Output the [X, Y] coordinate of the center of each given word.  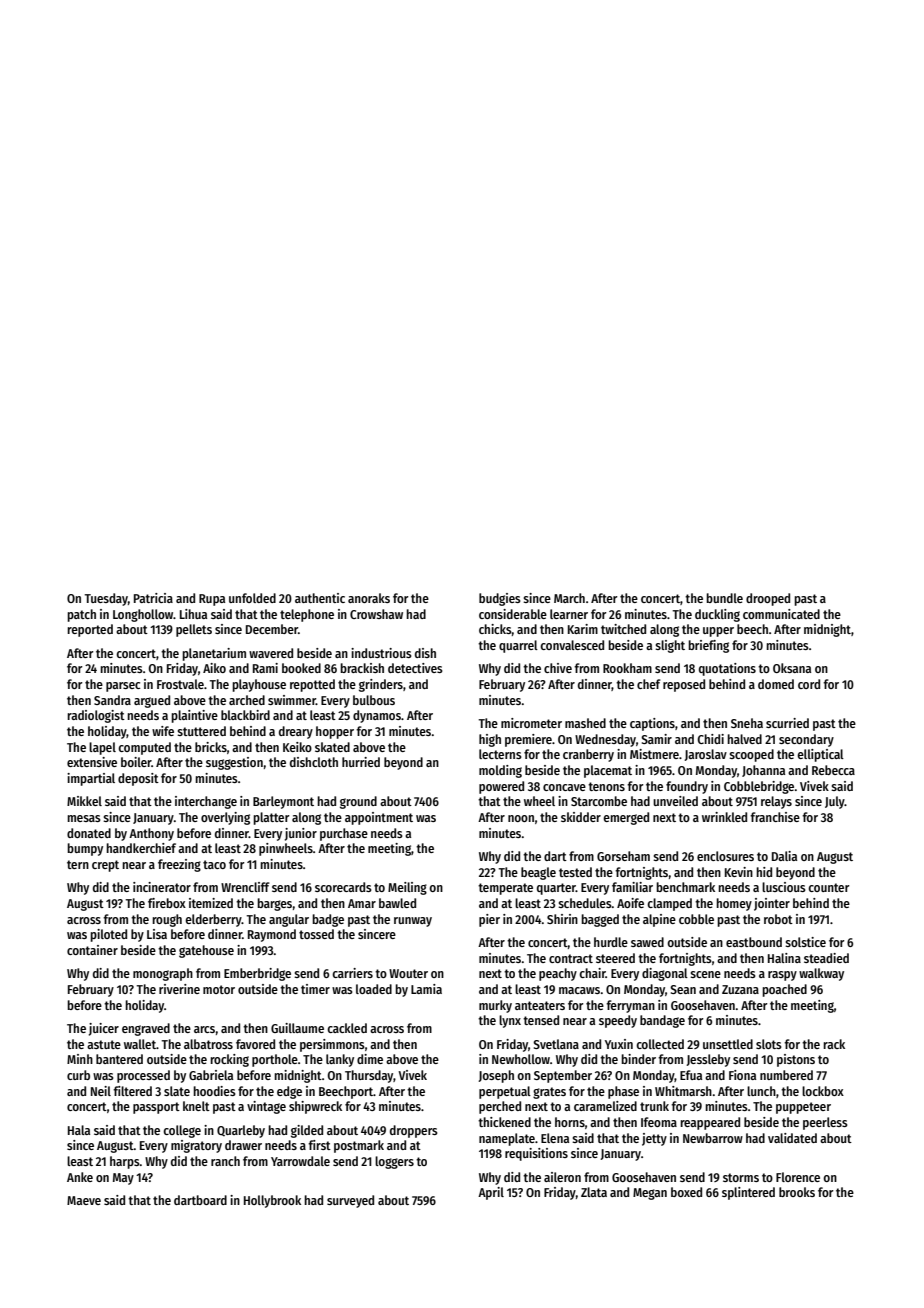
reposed [684, 685]
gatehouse [206, 951]
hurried [361, 762]
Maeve [84, 1200]
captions [652, 724]
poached [784, 990]
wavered [271, 653]
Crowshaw [376, 614]
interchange [206, 802]
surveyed [350, 1201]
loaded [374, 989]
